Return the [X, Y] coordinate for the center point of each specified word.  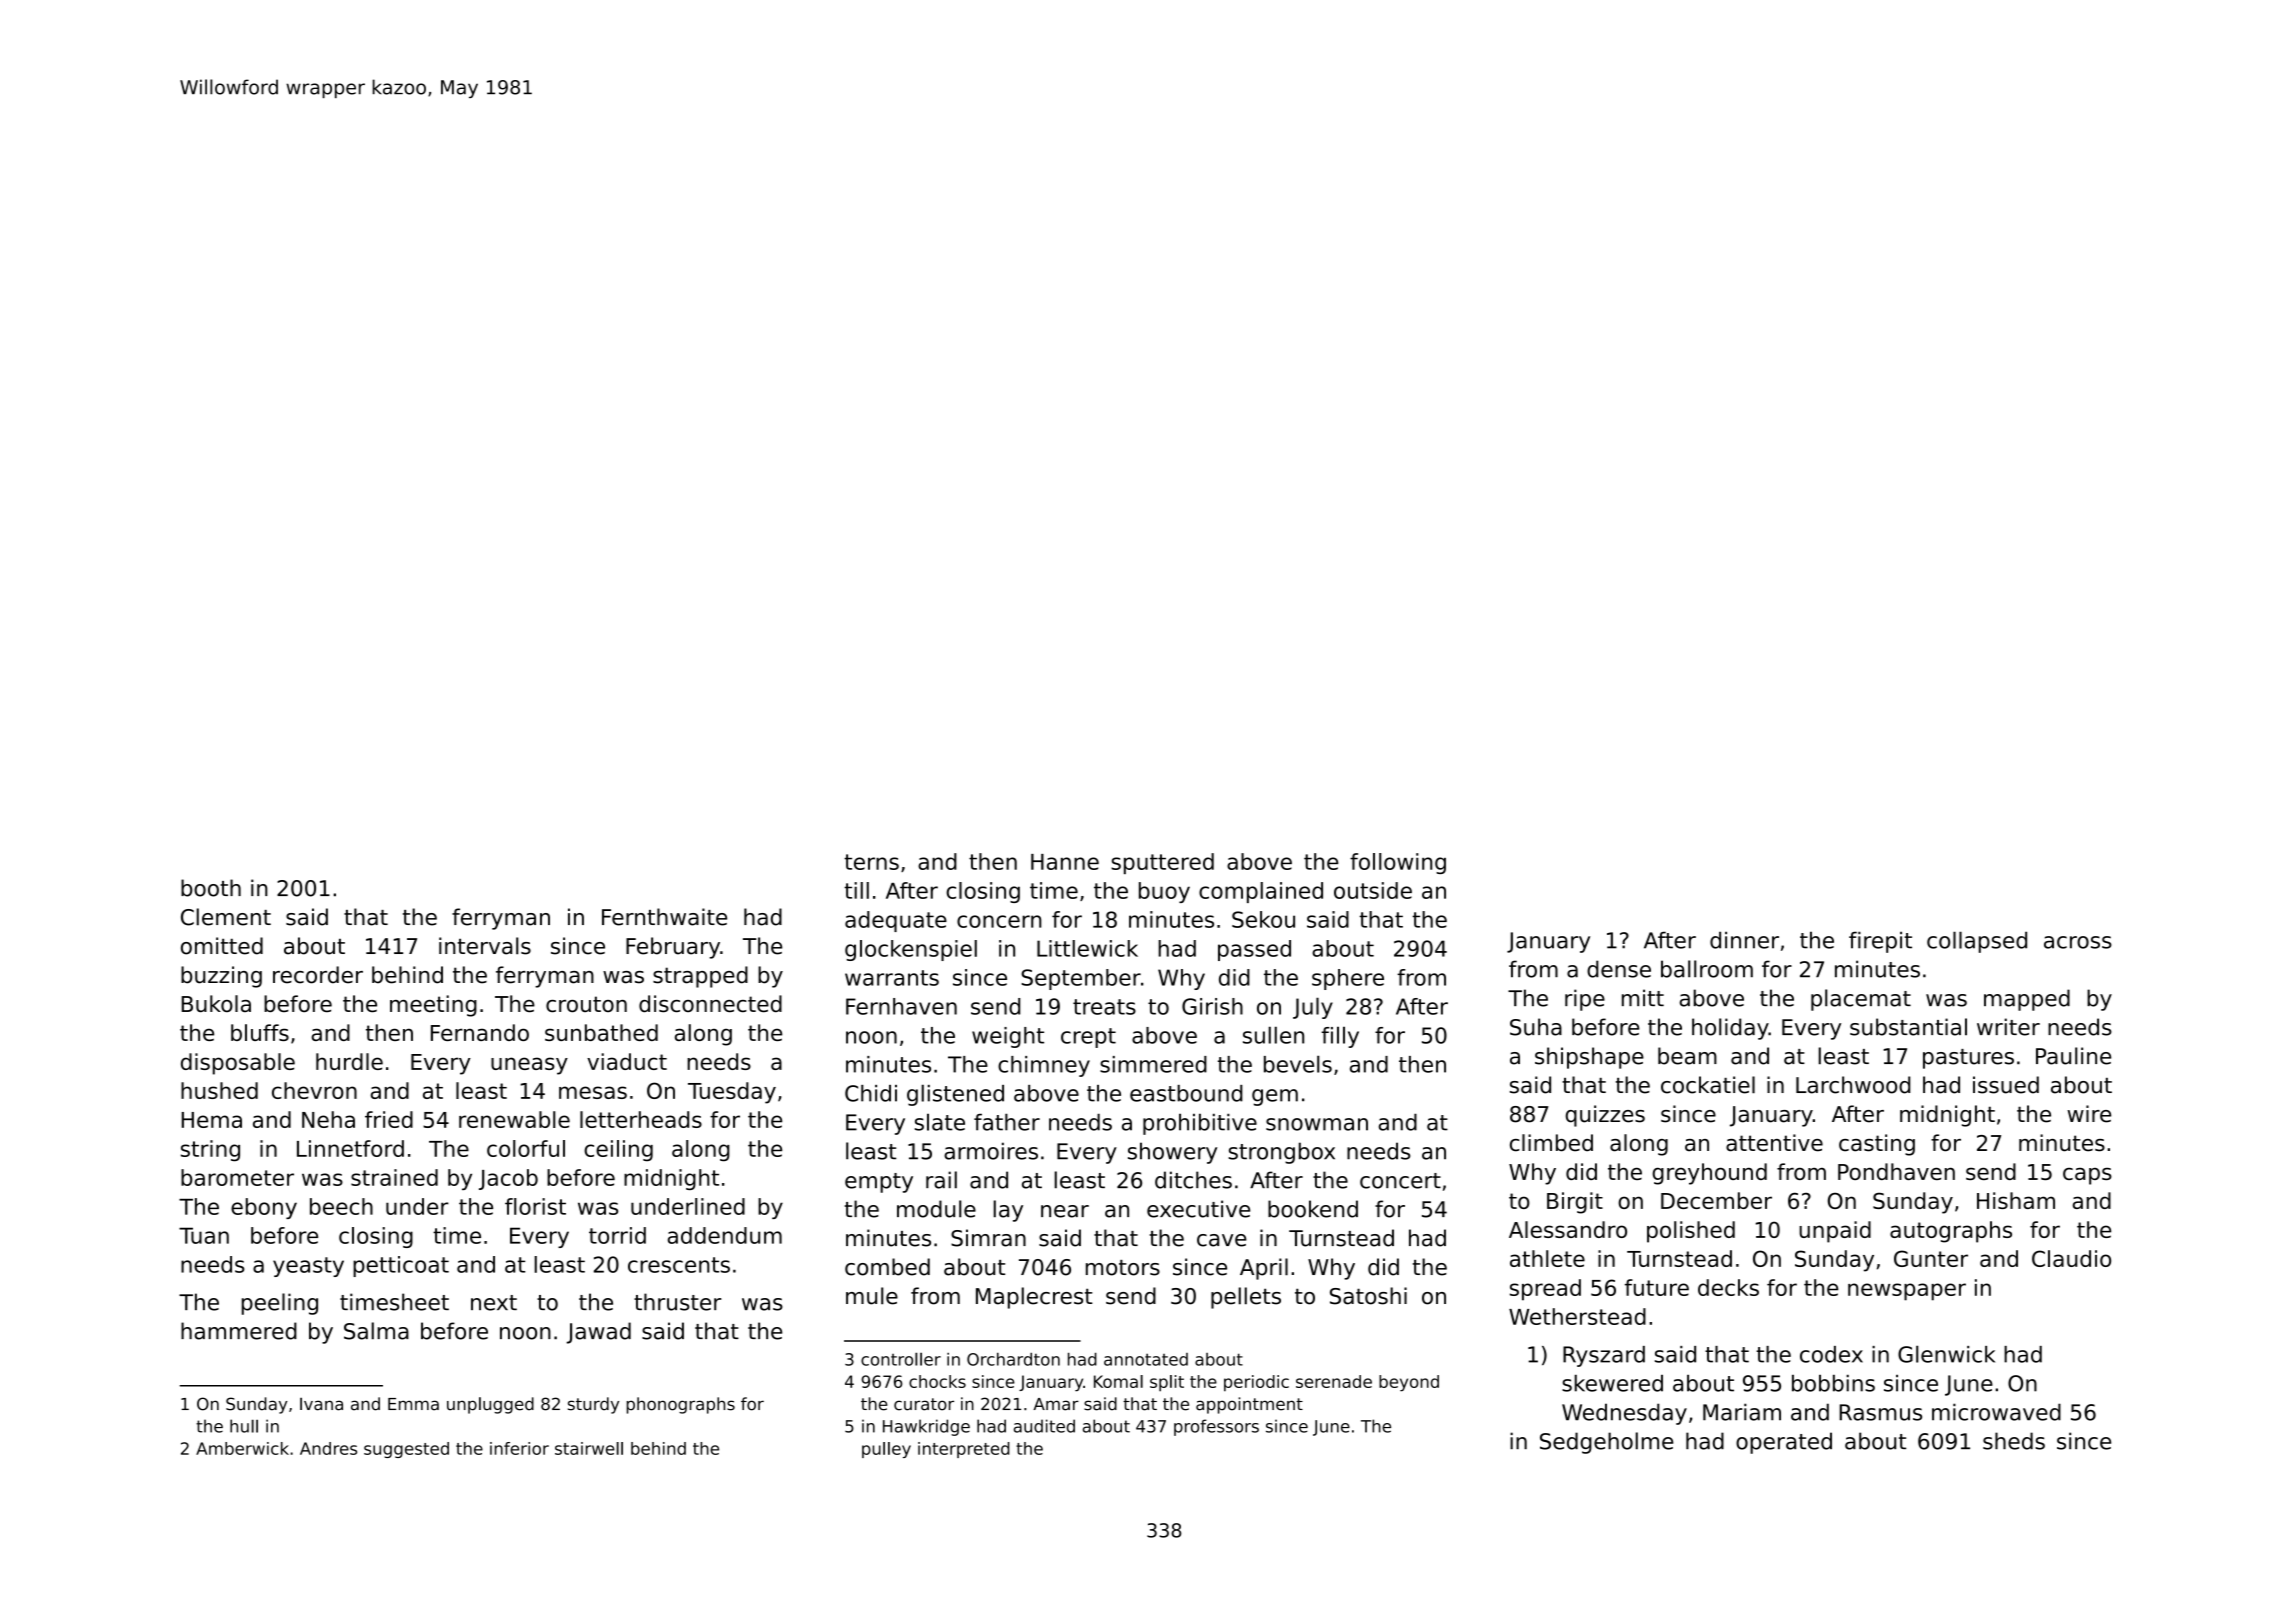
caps [2087, 1176]
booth [211, 888]
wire [2089, 1114]
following [1398, 863]
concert [1400, 1181]
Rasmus [1880, 1412]
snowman [1317, 1124]
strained [394, 1177]
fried [389, 1119]
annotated [1146, 1359]
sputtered [1162, 863]
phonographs [681, 1405]
